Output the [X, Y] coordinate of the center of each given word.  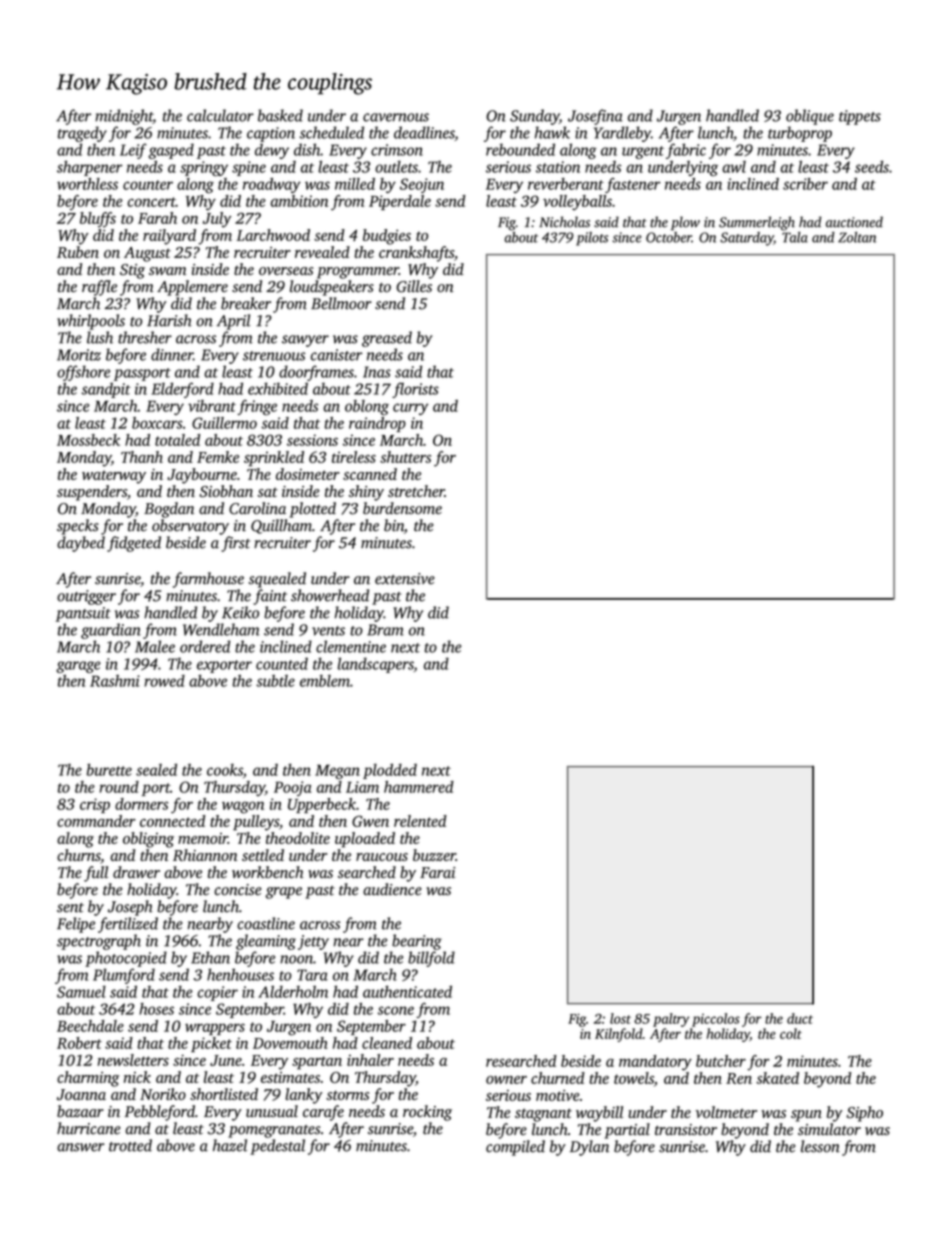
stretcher [416, 491]
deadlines [424, 133]
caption [271, 134]
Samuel [81, 991]
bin [394, 525]
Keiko [240, 612]
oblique [810, 117]
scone [396, 1010]
